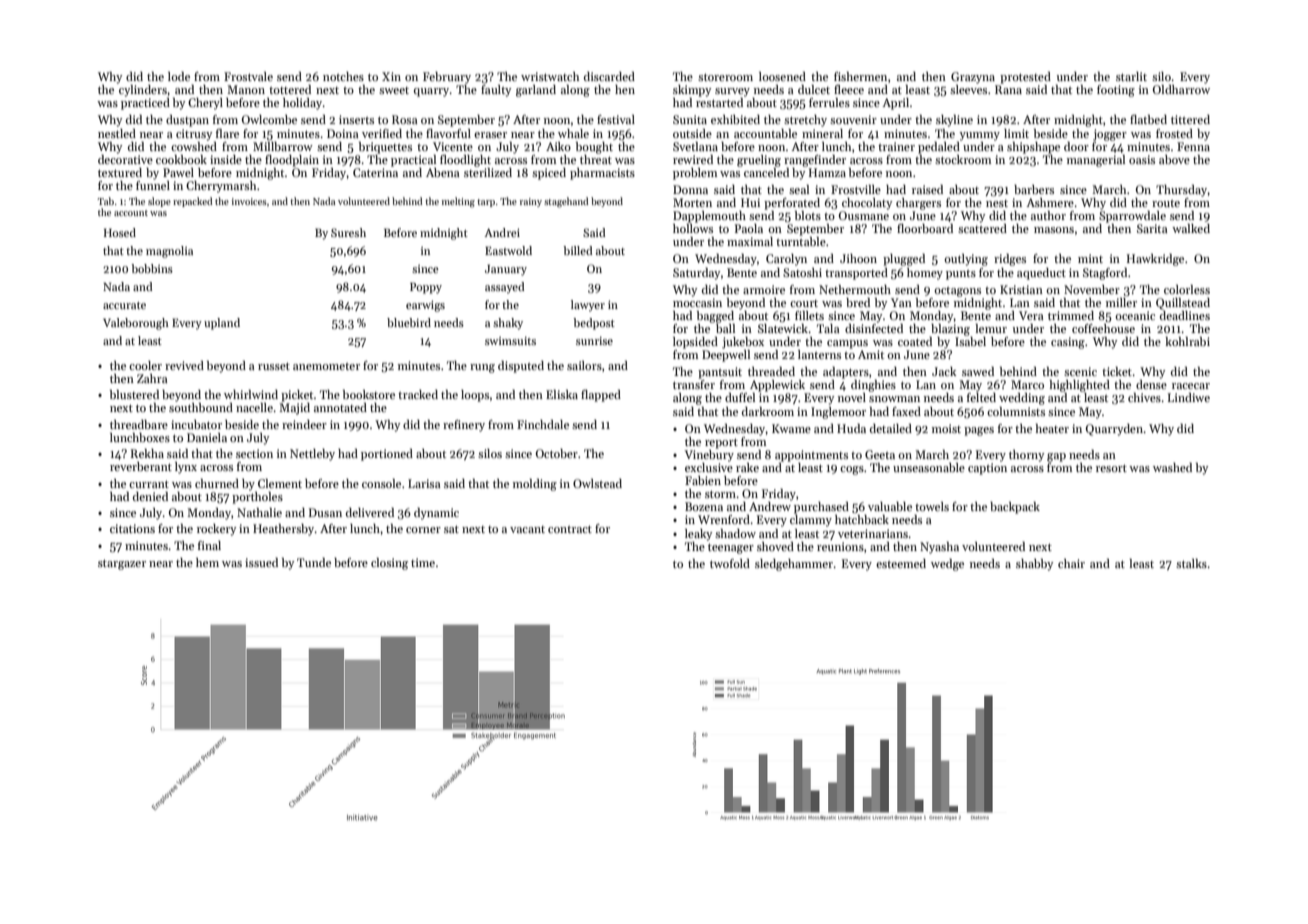 This image has height=924, width=1308. What do you see at coordinates (777, 386) in the image?
I see `Applewick` at bounding box center [777, 386].
